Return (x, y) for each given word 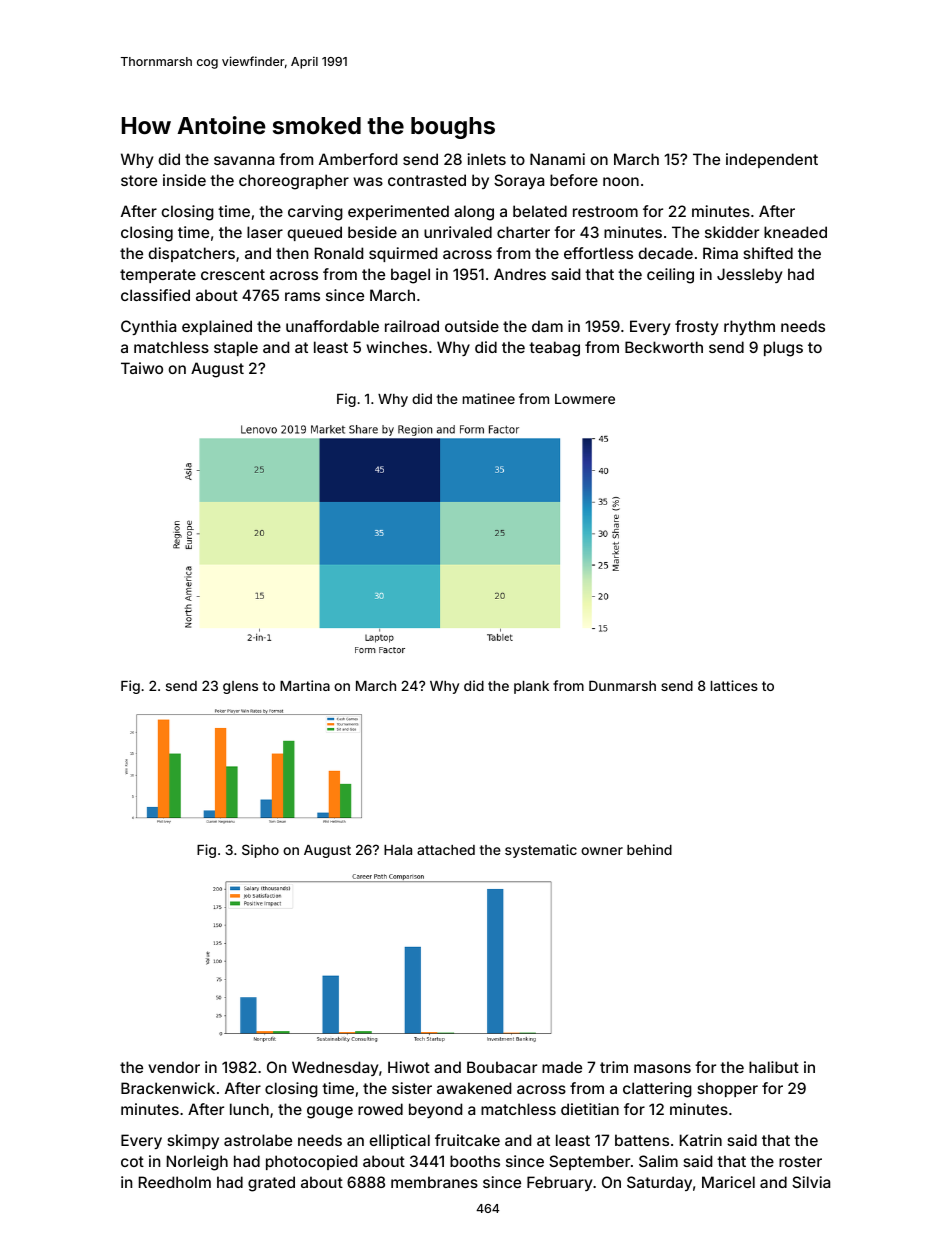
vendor (174, 1067)
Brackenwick (168, 1088)
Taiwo (142, 368)
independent (772, 160)
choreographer (294, 182)
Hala (398, 850)
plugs (783, 349)
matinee (489, 398)
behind (649, 849)
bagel (410, 276)
